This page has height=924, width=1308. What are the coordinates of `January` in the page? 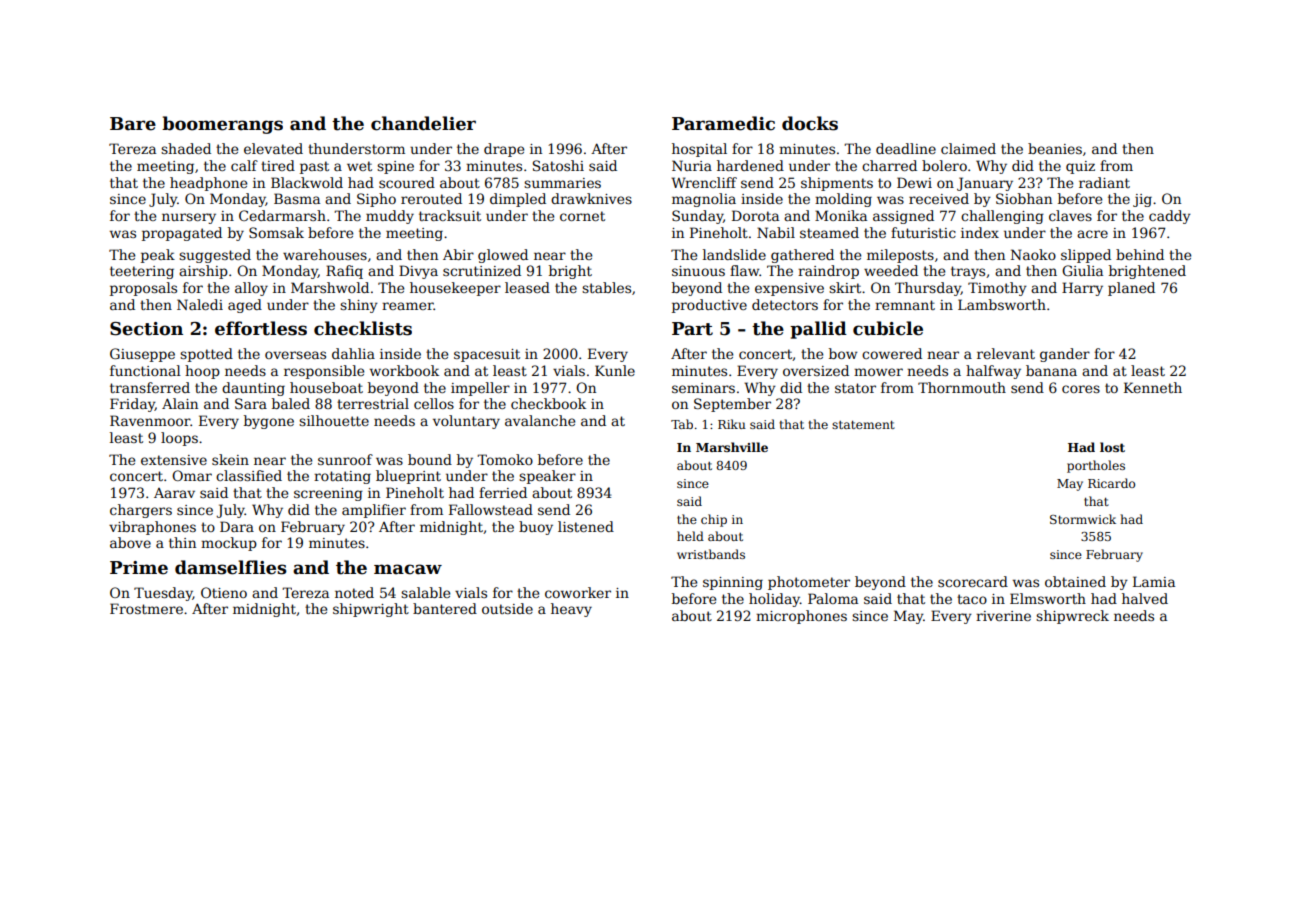 It's located at (985, 184).
